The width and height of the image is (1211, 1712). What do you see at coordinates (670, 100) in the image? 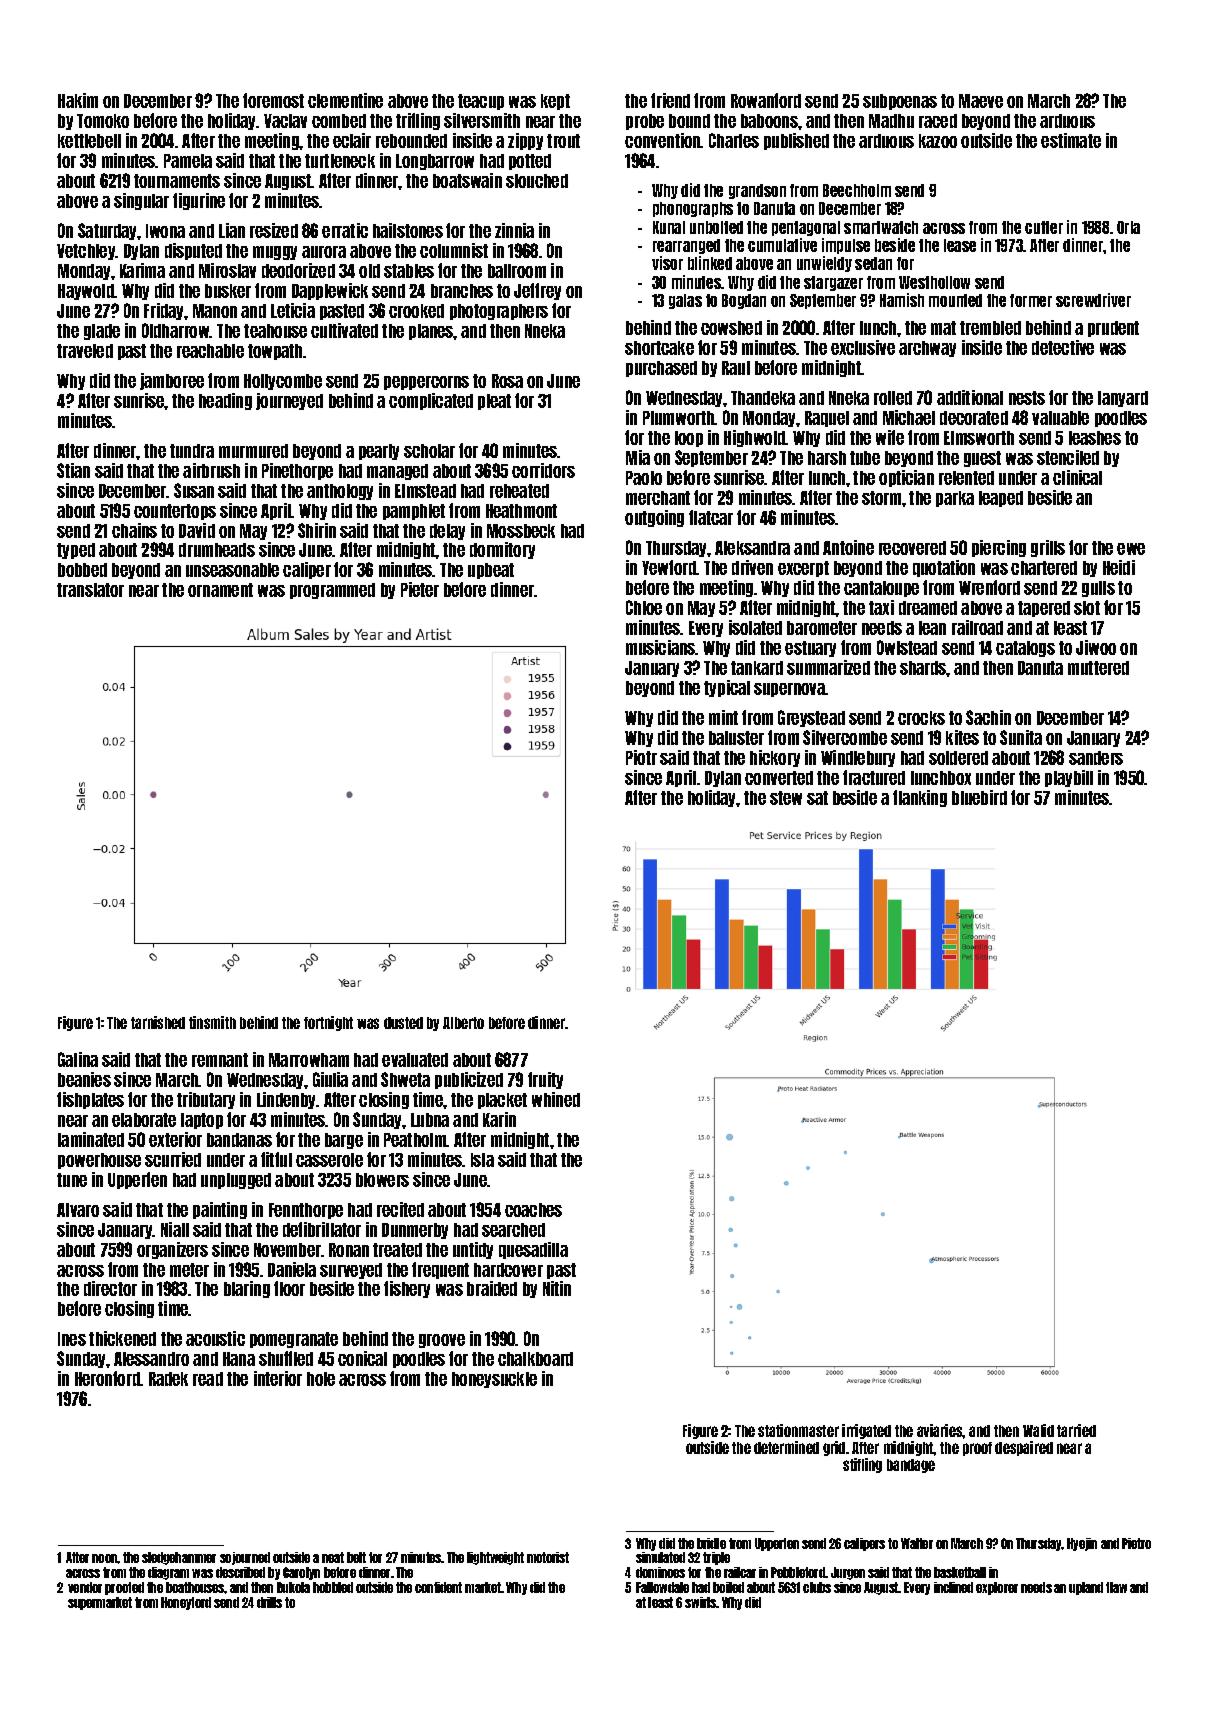
I see `friend` at bounding box center [670, 100].
